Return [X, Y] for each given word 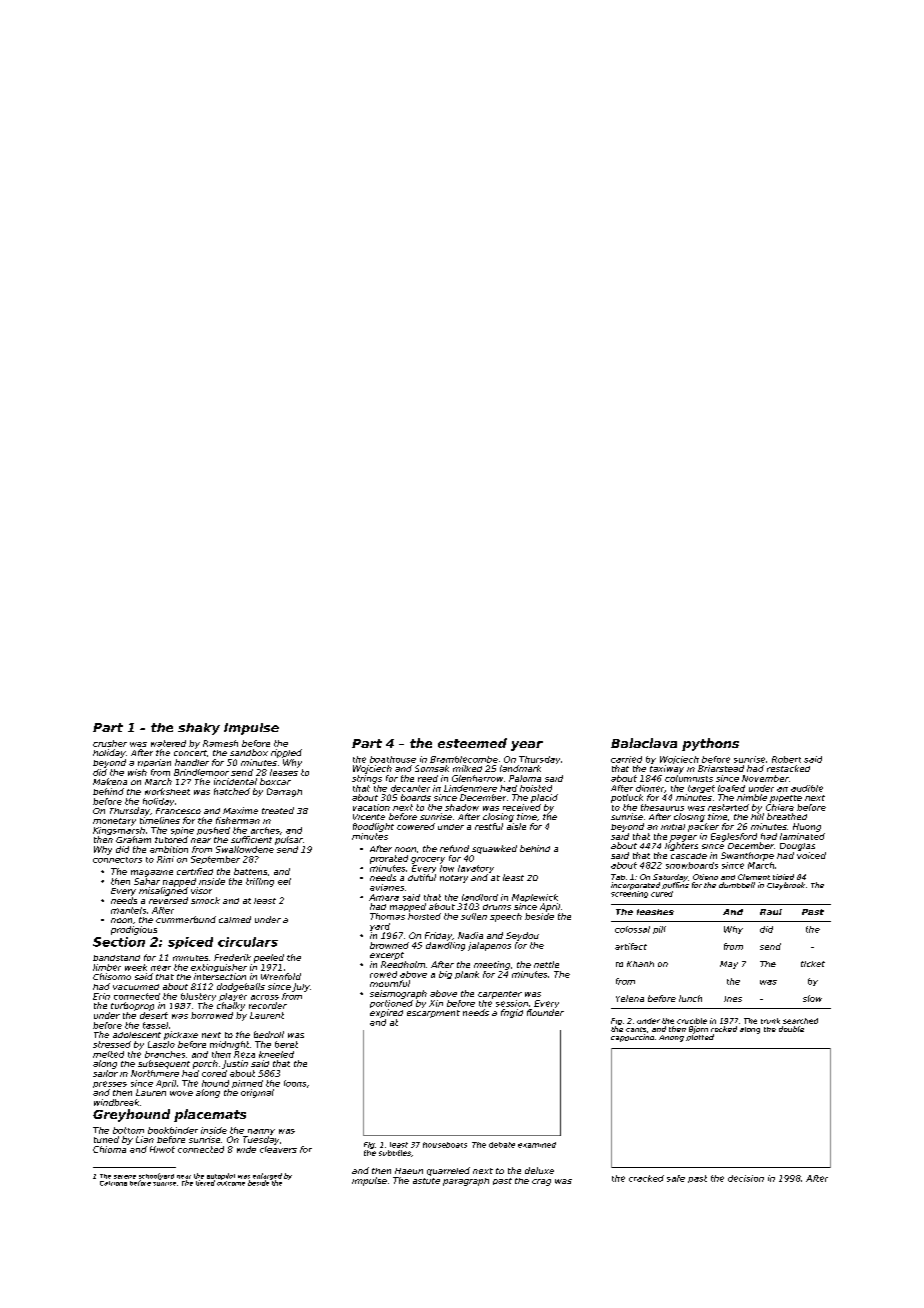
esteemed [472, 743]
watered [168, 743]
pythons [710, 744]
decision [746, 1178]
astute [426, 1181]
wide [246, 1149]
